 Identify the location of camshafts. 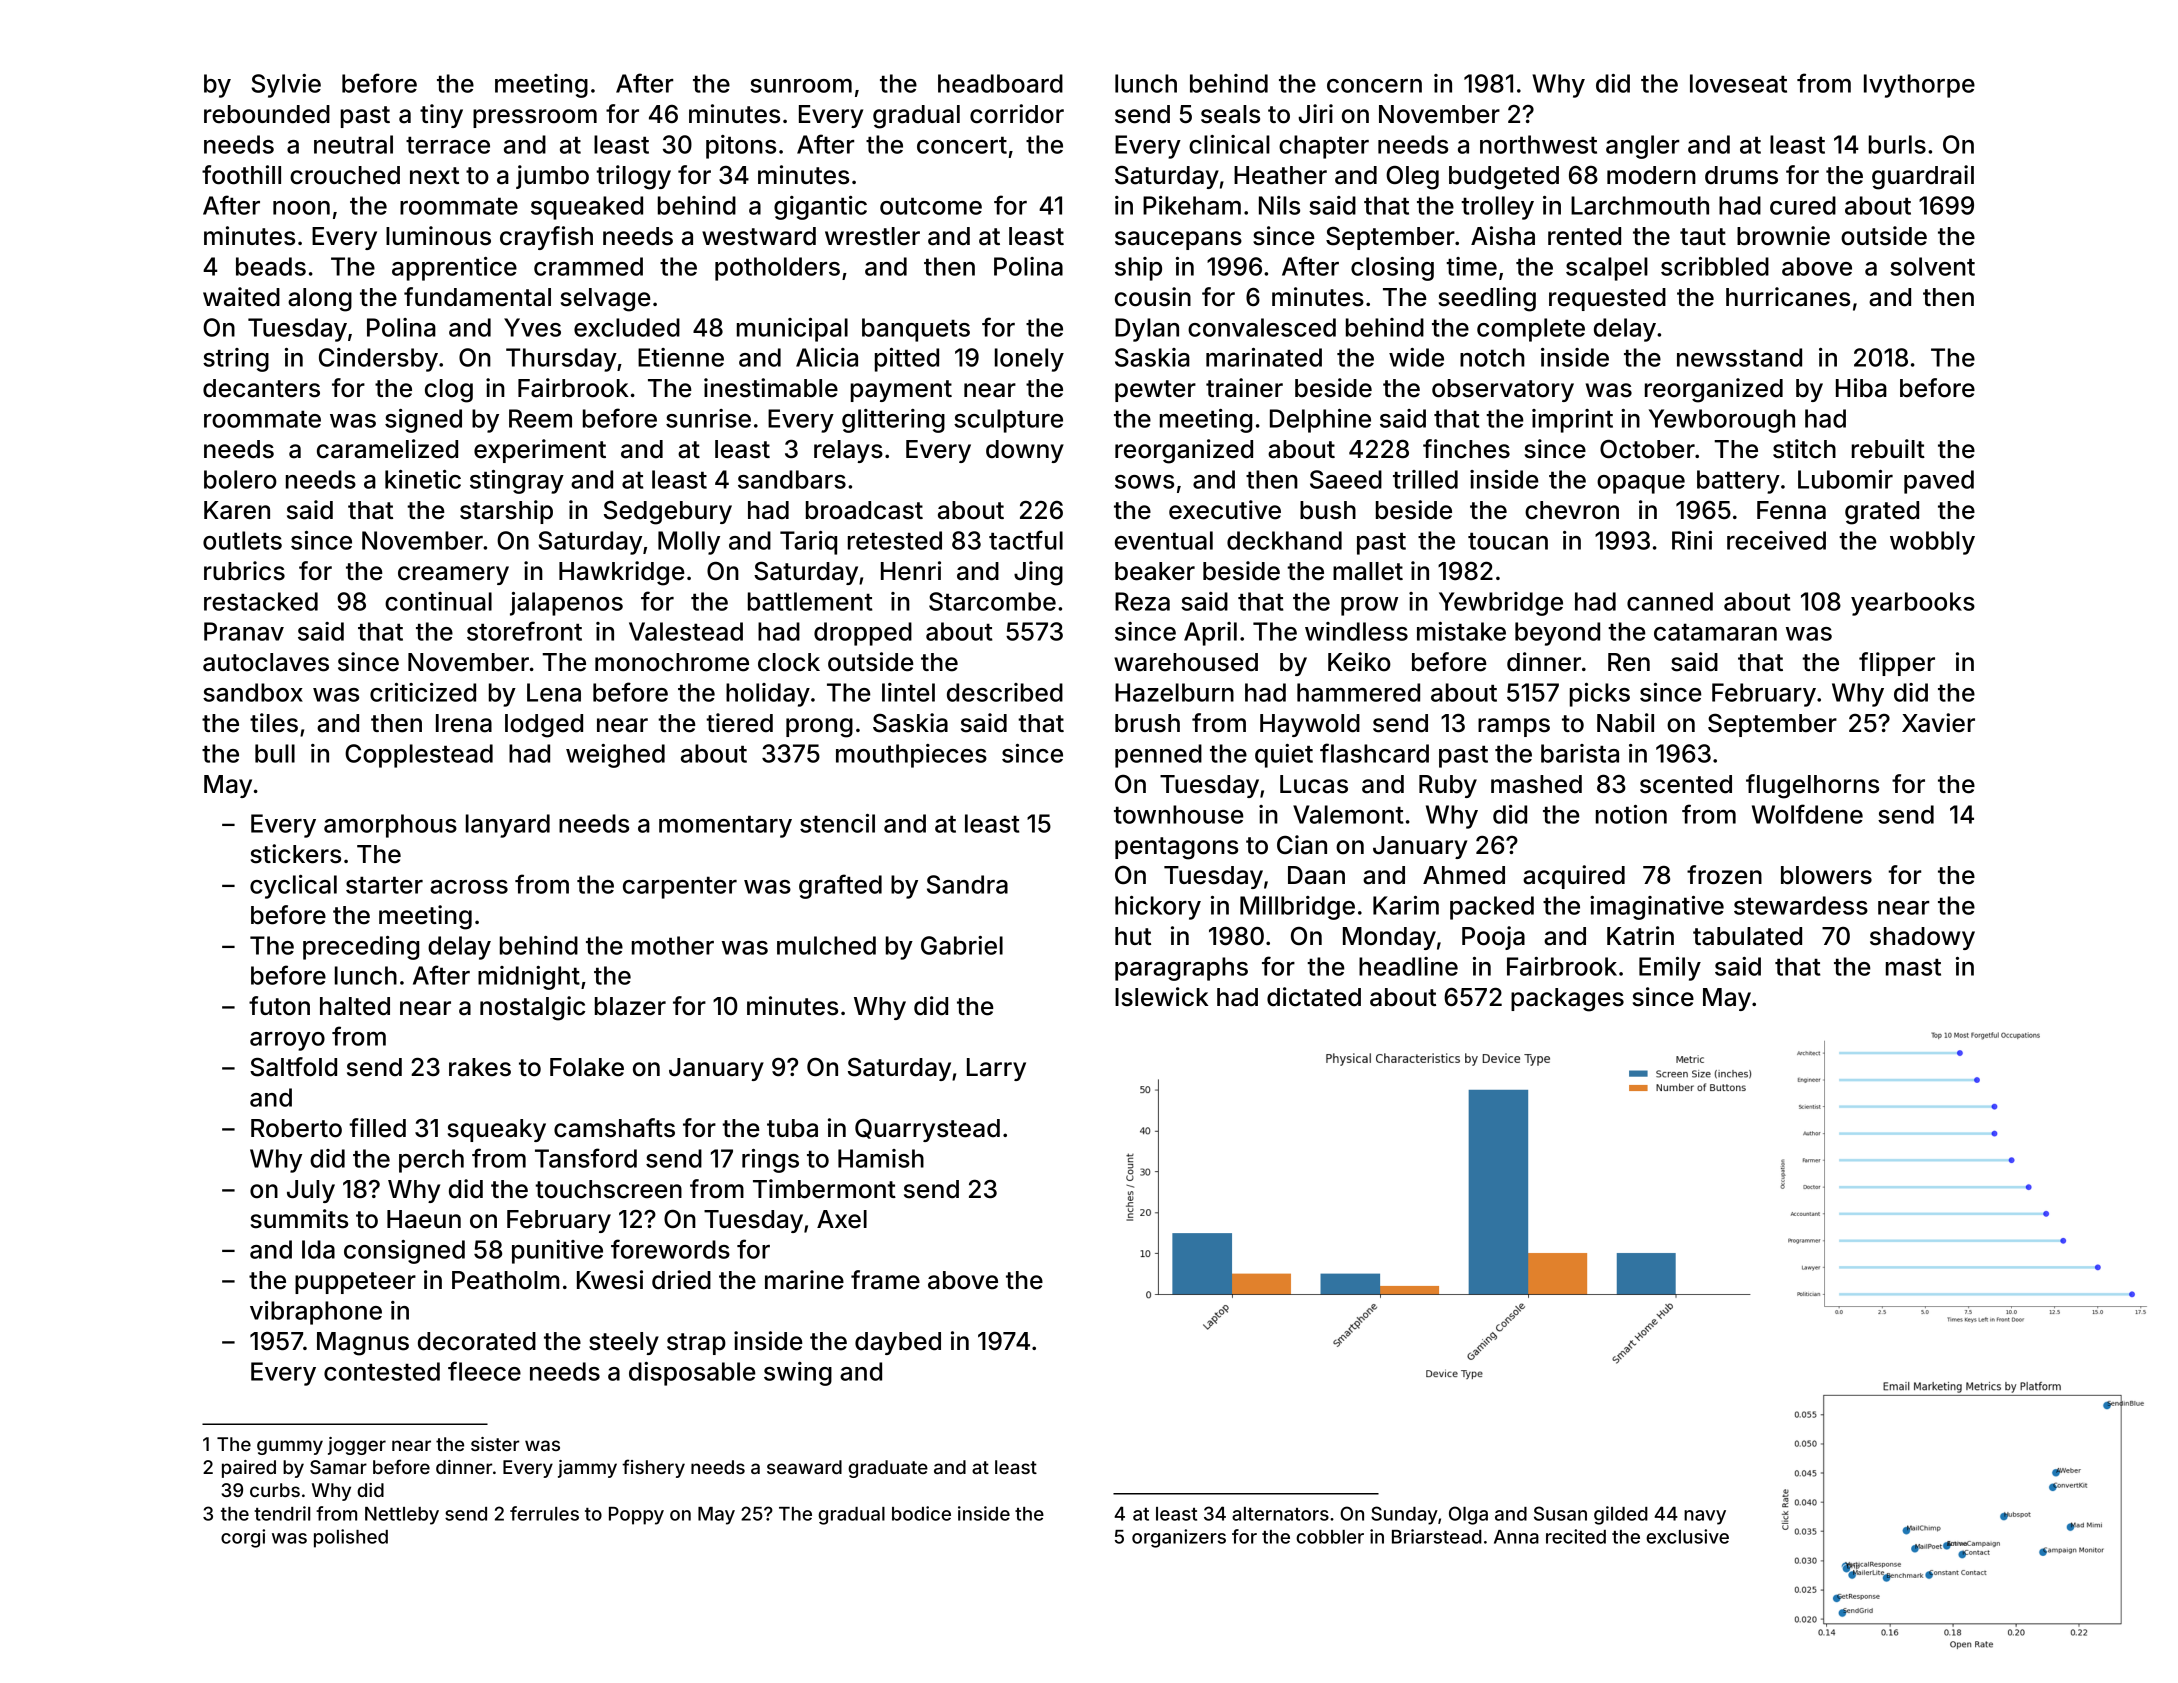
(614, 1128).
